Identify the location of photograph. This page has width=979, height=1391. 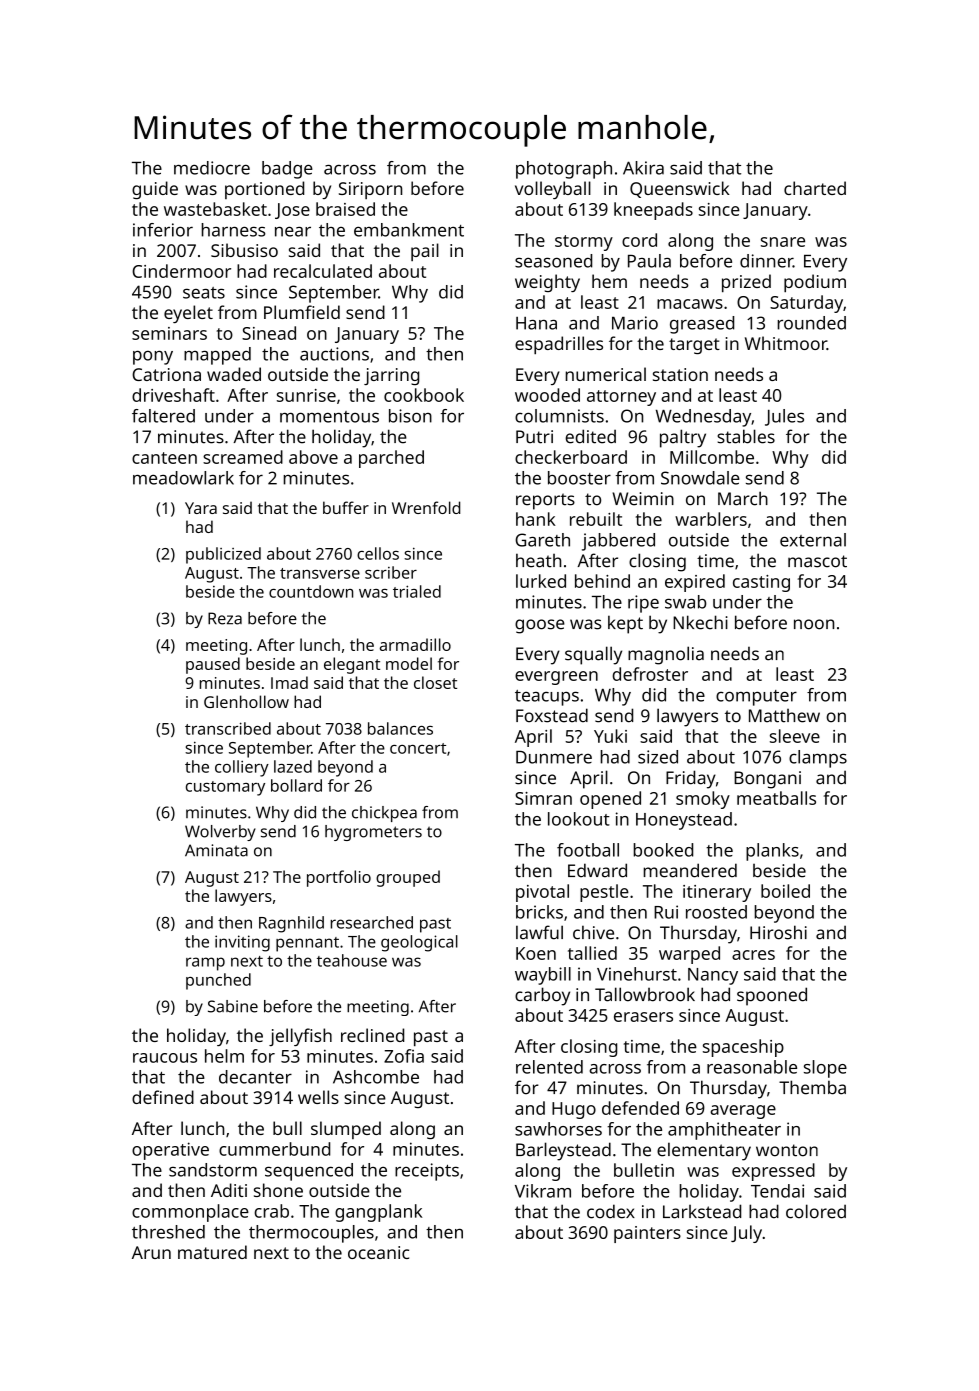
(564, 170).
